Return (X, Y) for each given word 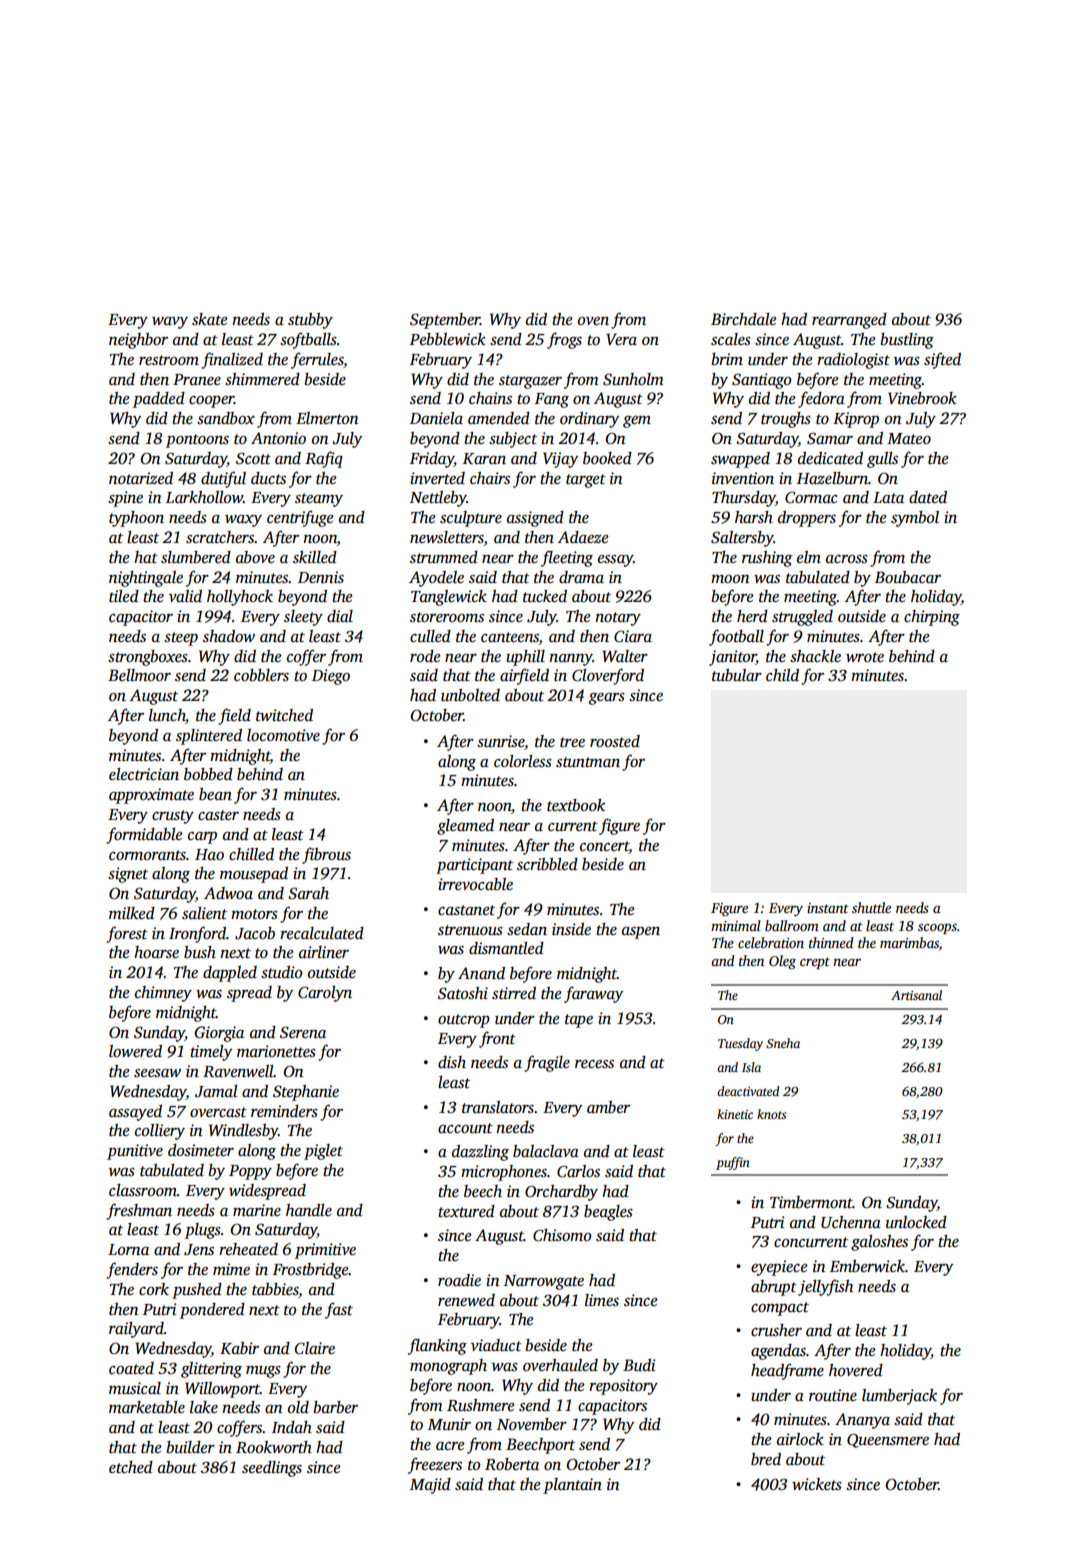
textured (466, 1211)
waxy (243, 521)
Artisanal (916, 995)
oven (593, 321)
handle (309, 1210)
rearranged (849, 321)
